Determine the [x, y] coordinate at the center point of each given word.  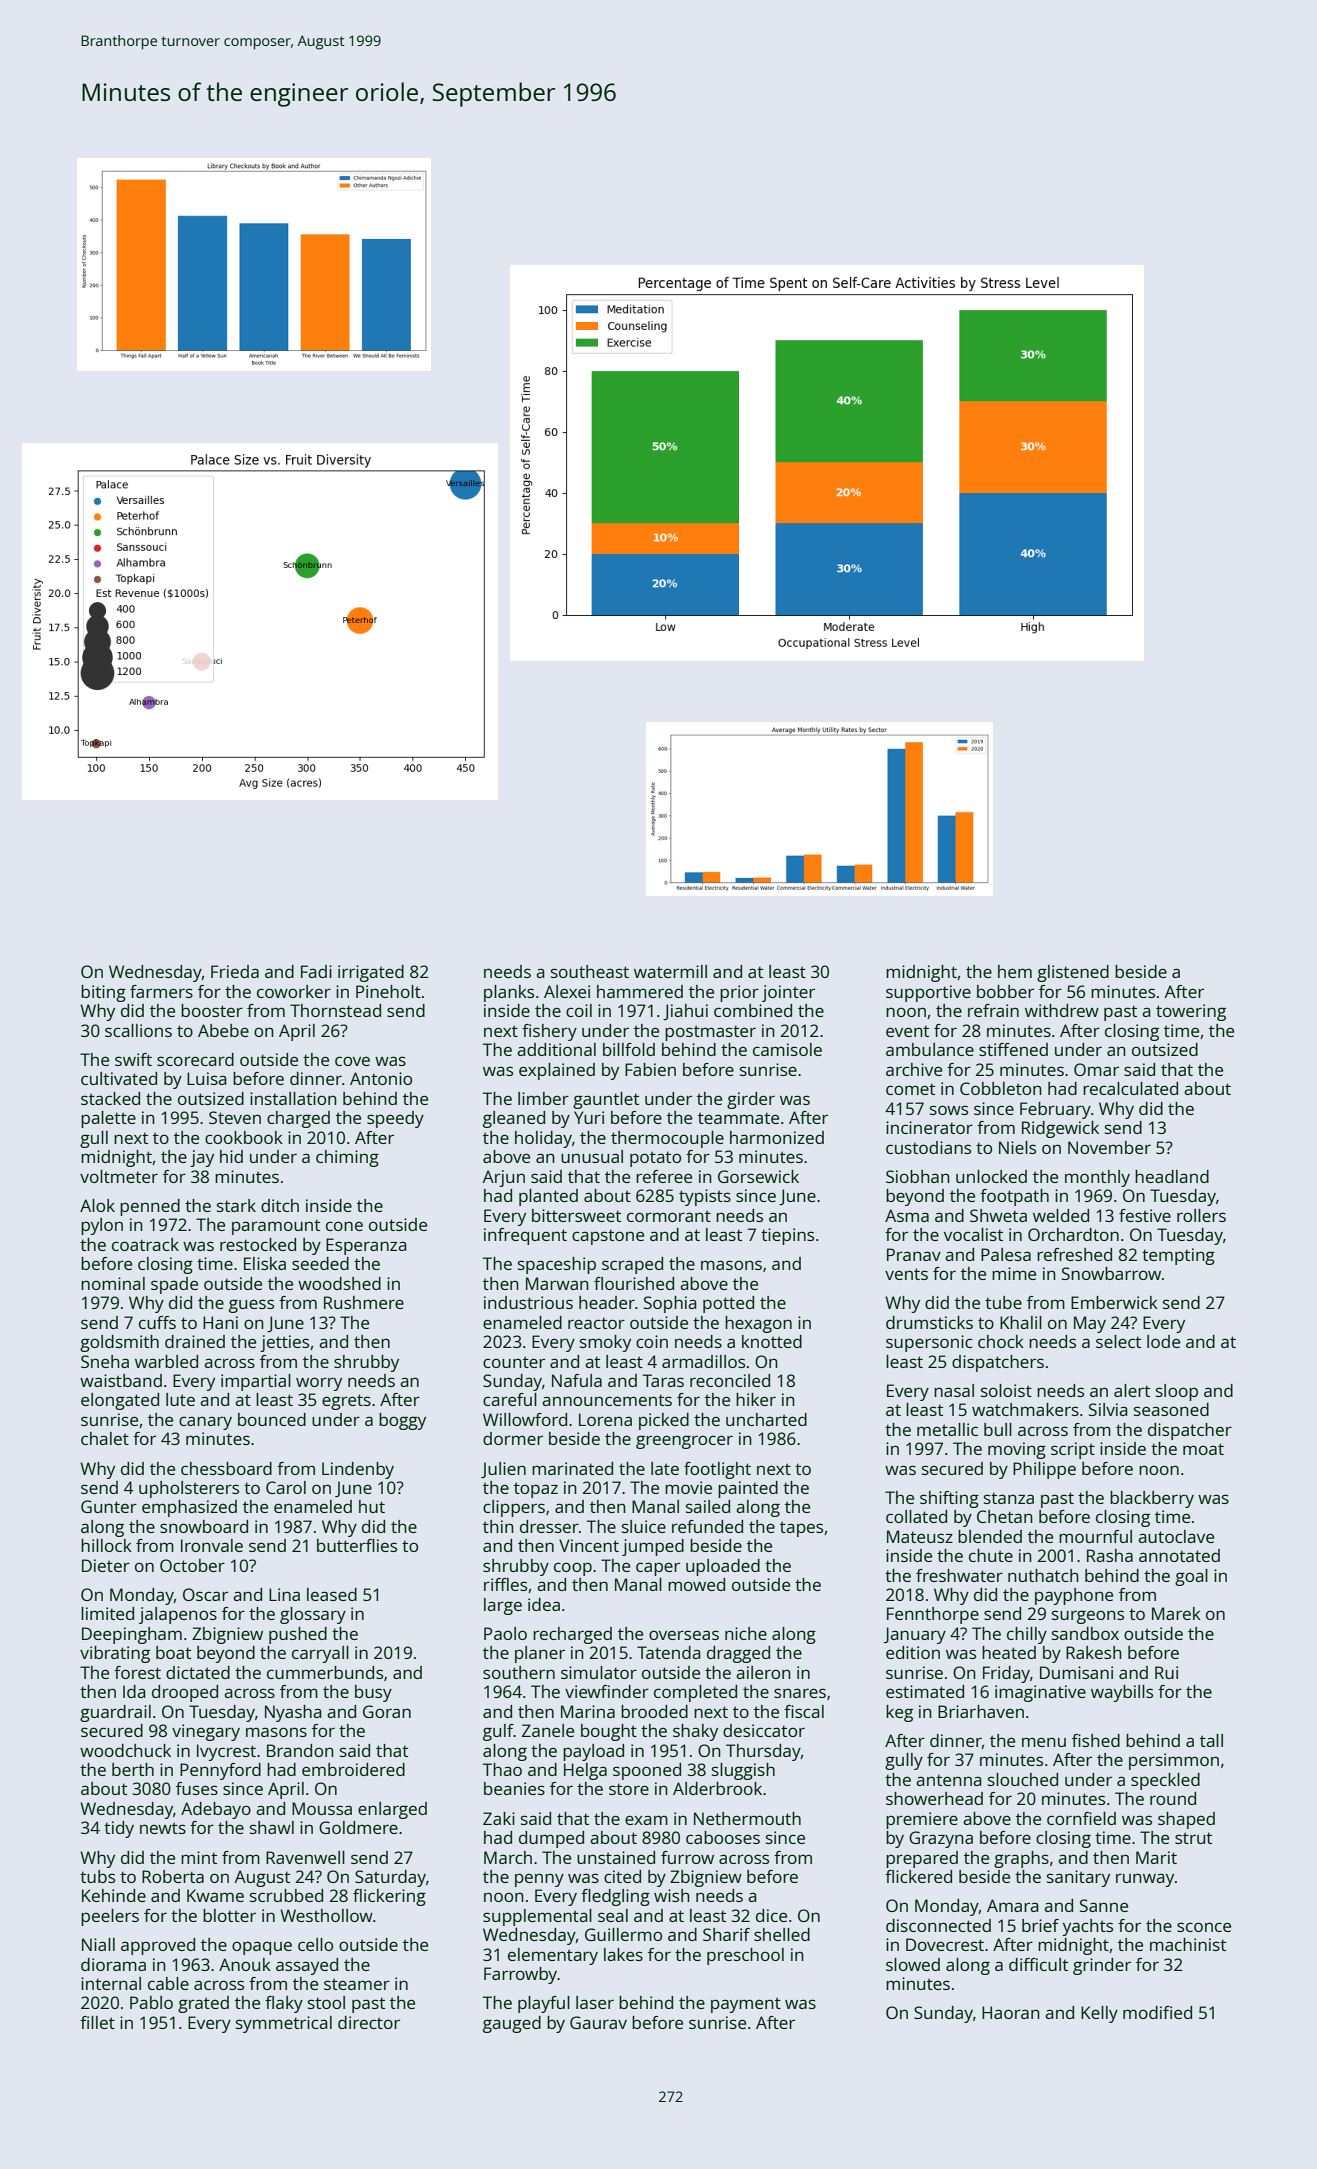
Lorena [605, 1419]
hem [1015, 971]
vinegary [206, 1732]
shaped [1186, 1820]
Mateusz [920, 1536]
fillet [97, 2022]
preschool [745, 1956]
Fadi [316, 971]
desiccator [764, 1730]
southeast [590, 971]
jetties [284, 1343]
